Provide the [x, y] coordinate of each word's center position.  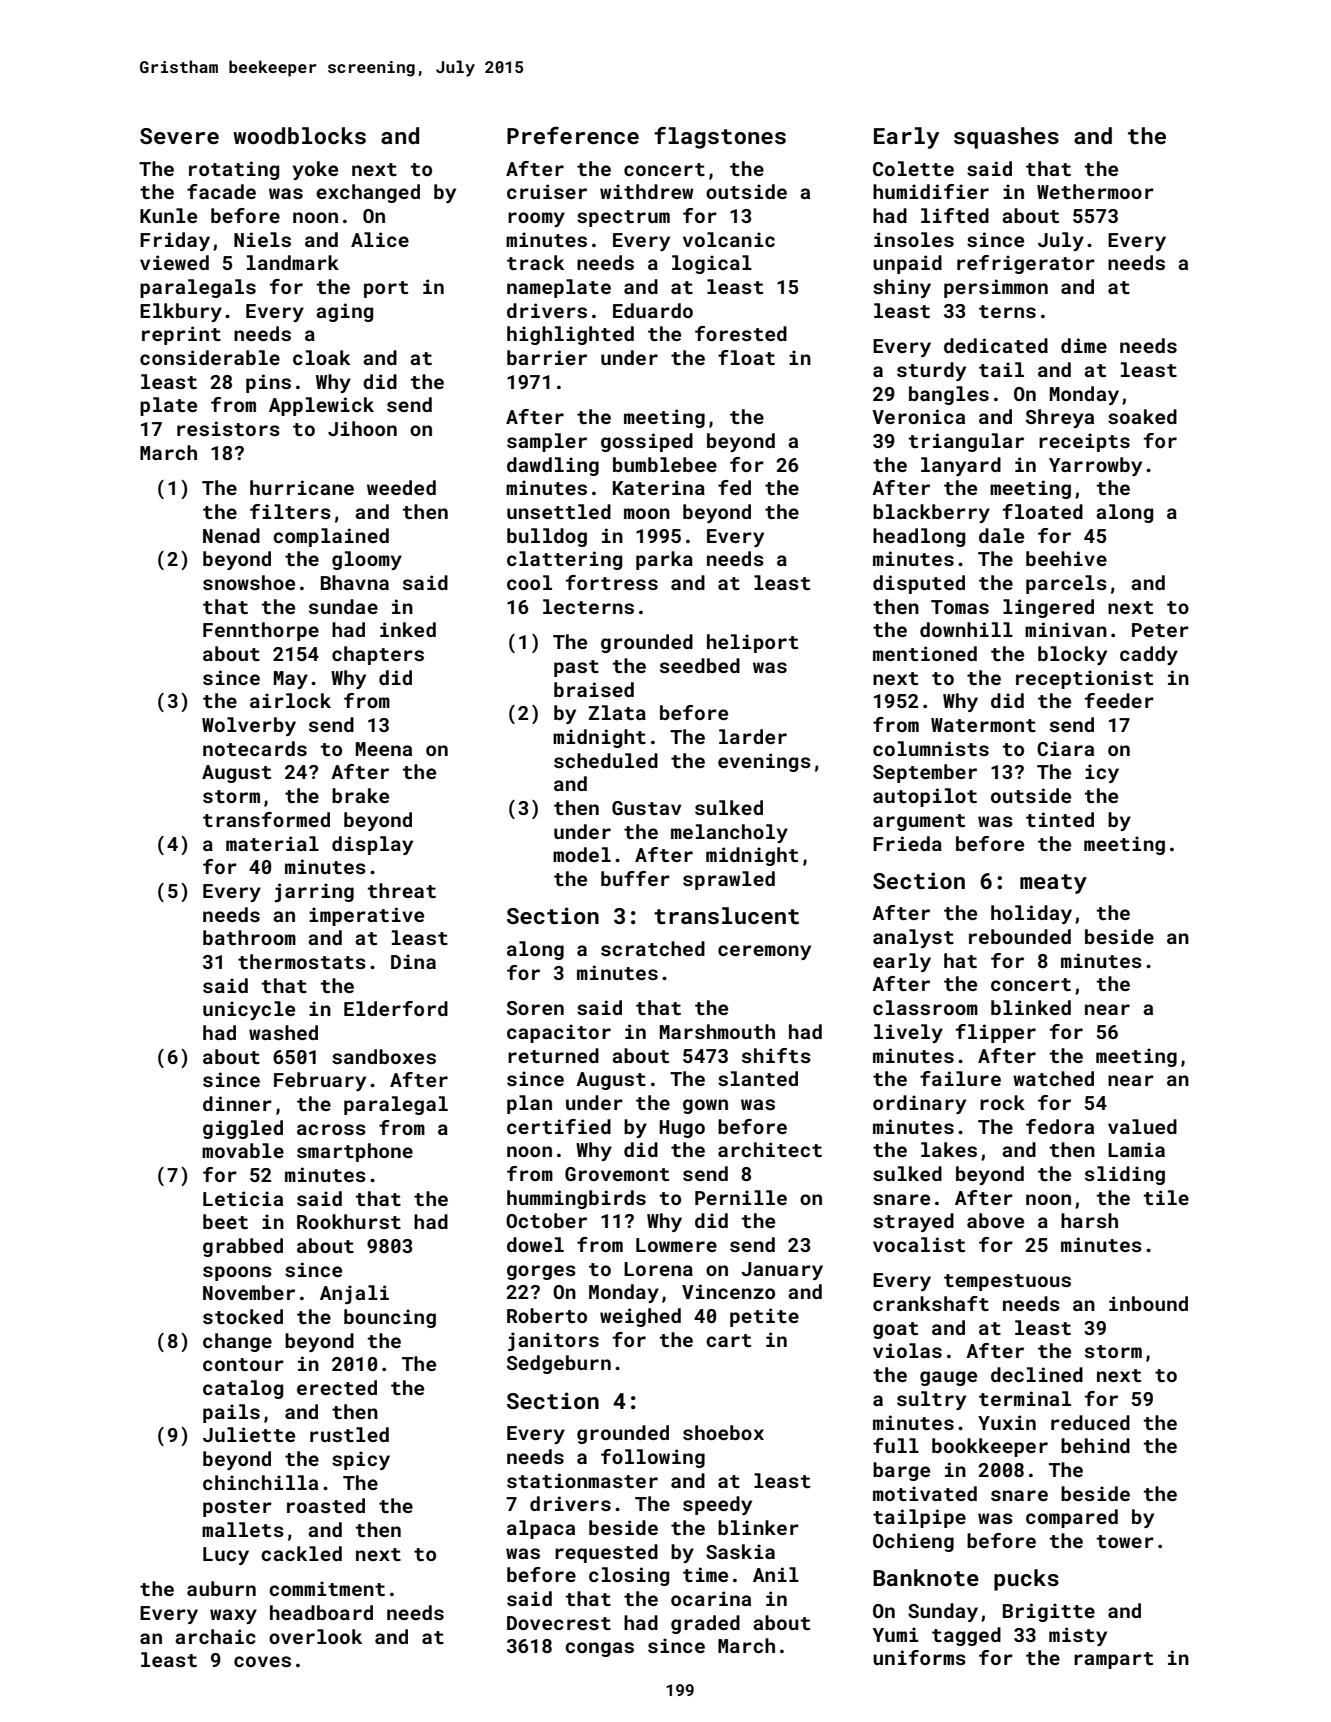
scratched [653, 948]
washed [283, 1032]
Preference [573, 135]
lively [908, 1033]
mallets [243, 1529]
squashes [1006, 138]
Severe [179, 136]
